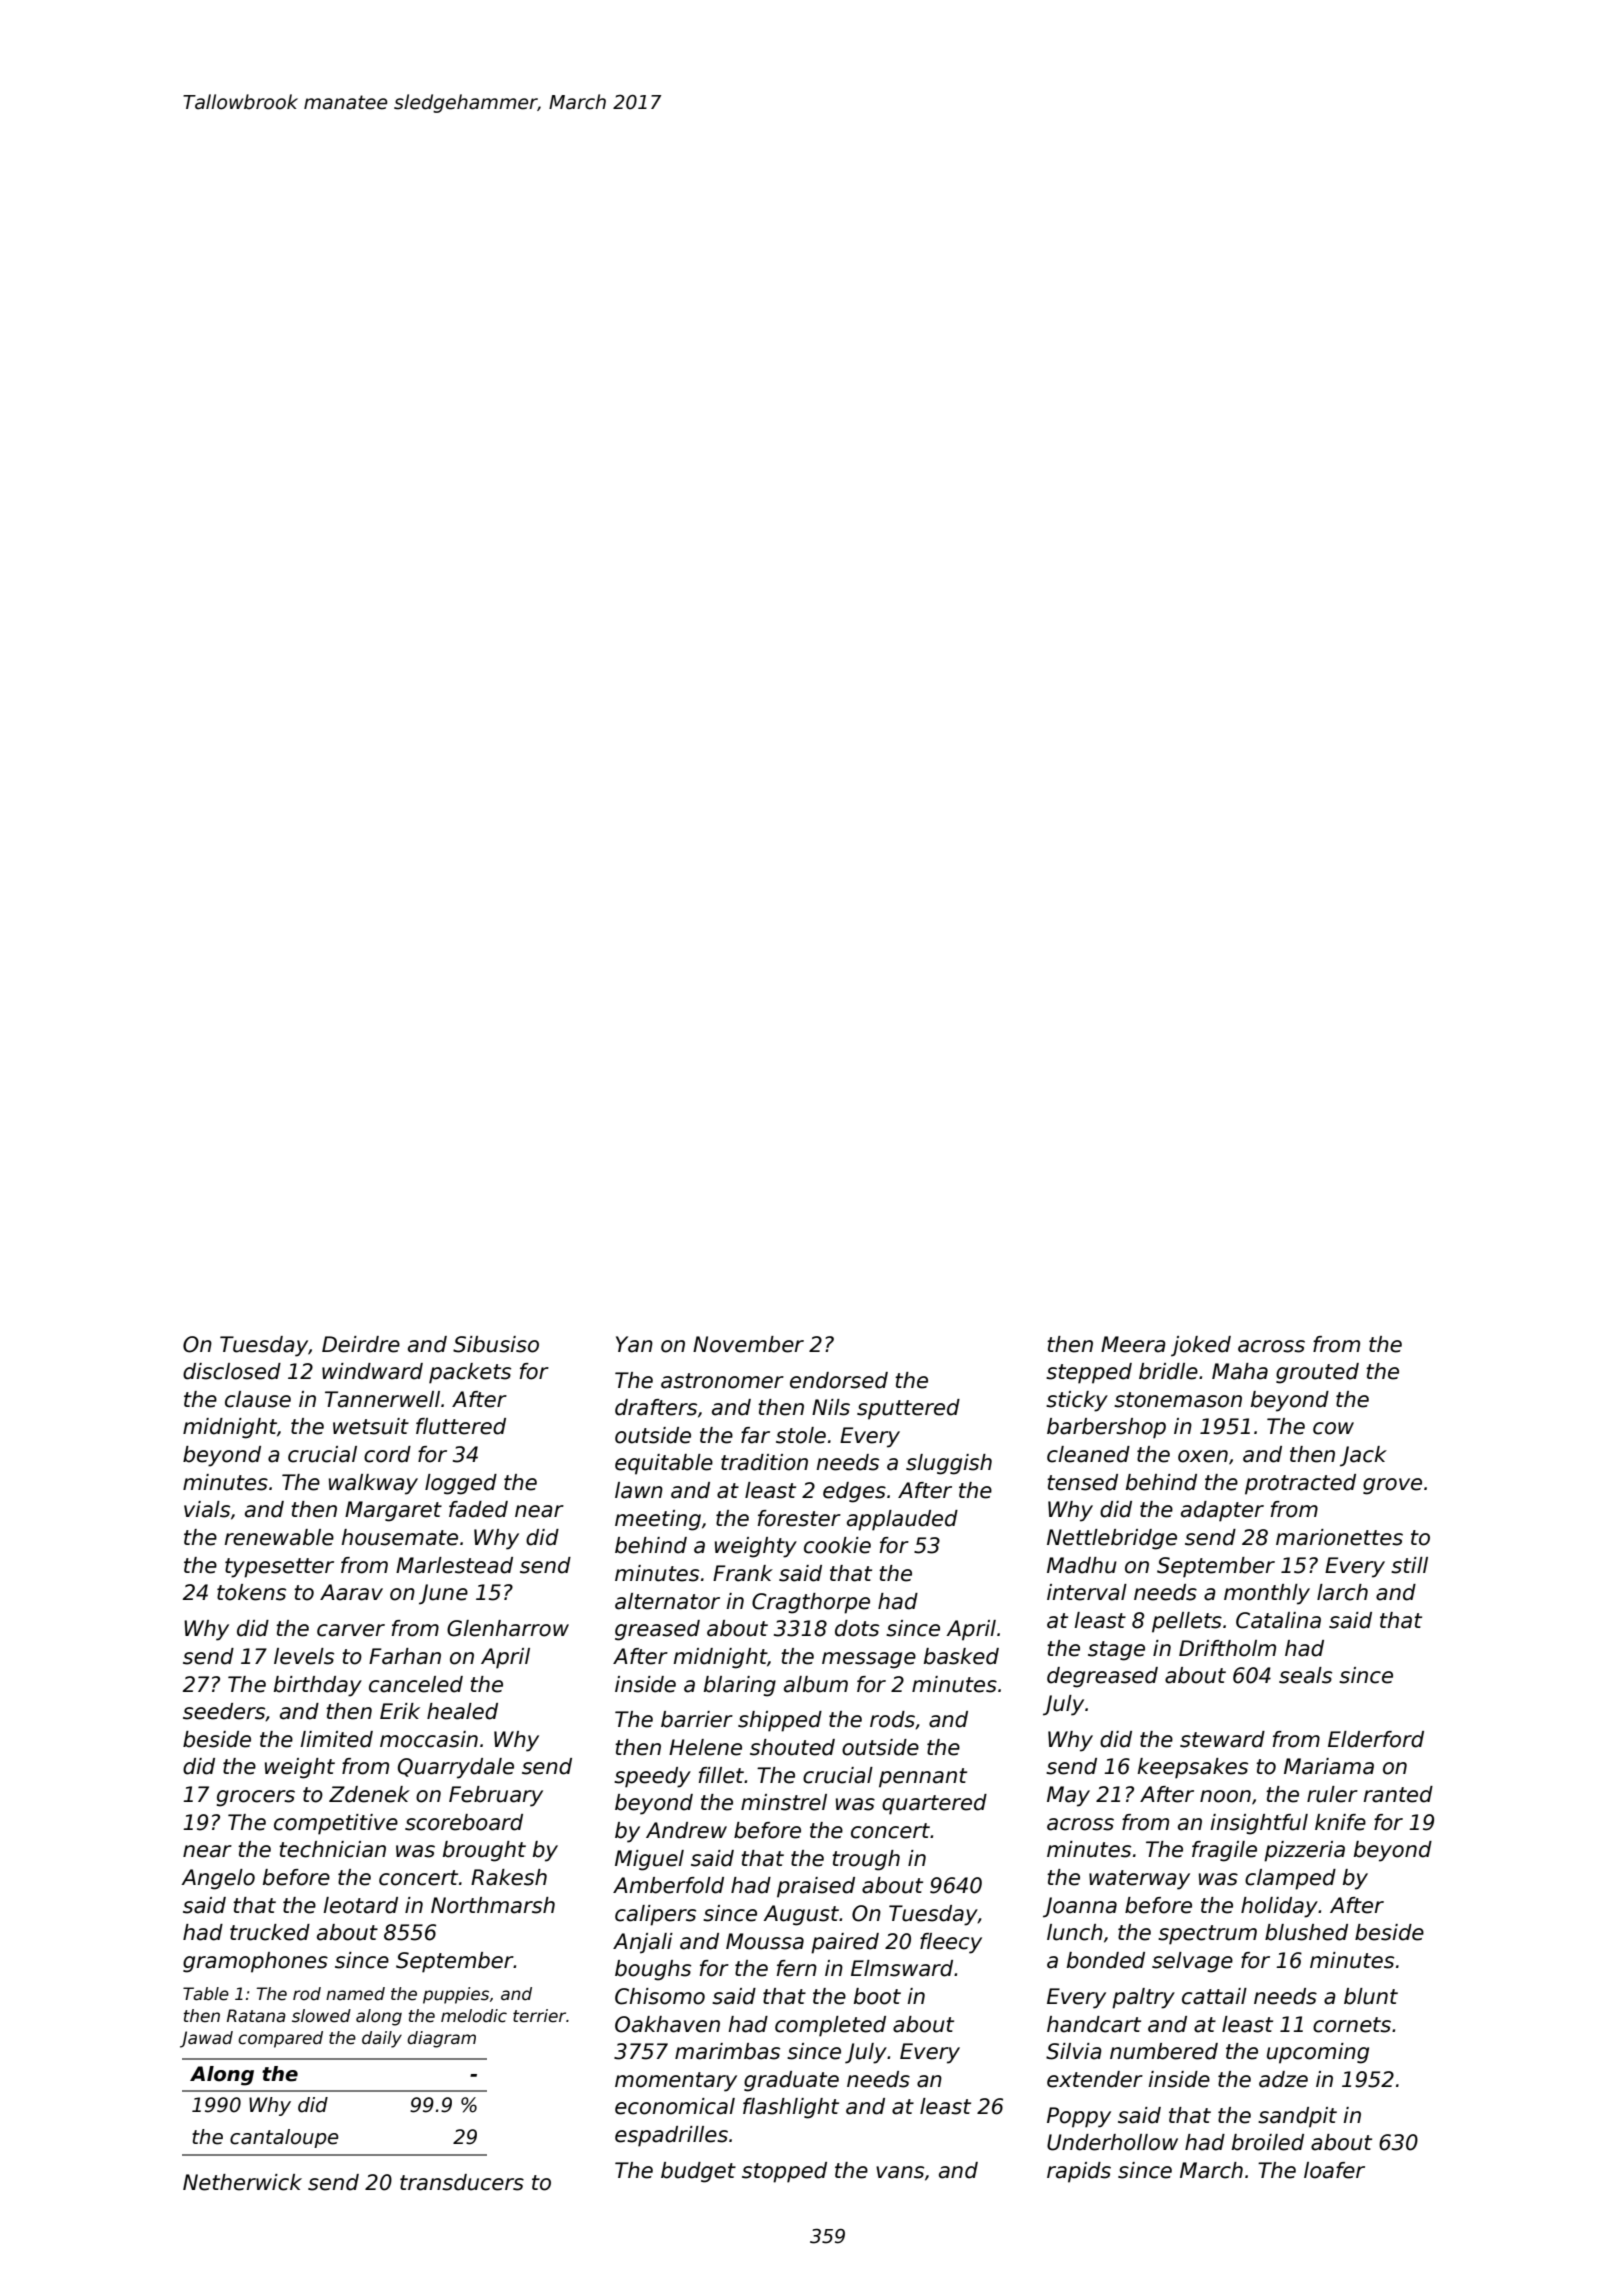  Describe the element at coordinates (218, 1879) in the page. I see `Angelo` at that location.
